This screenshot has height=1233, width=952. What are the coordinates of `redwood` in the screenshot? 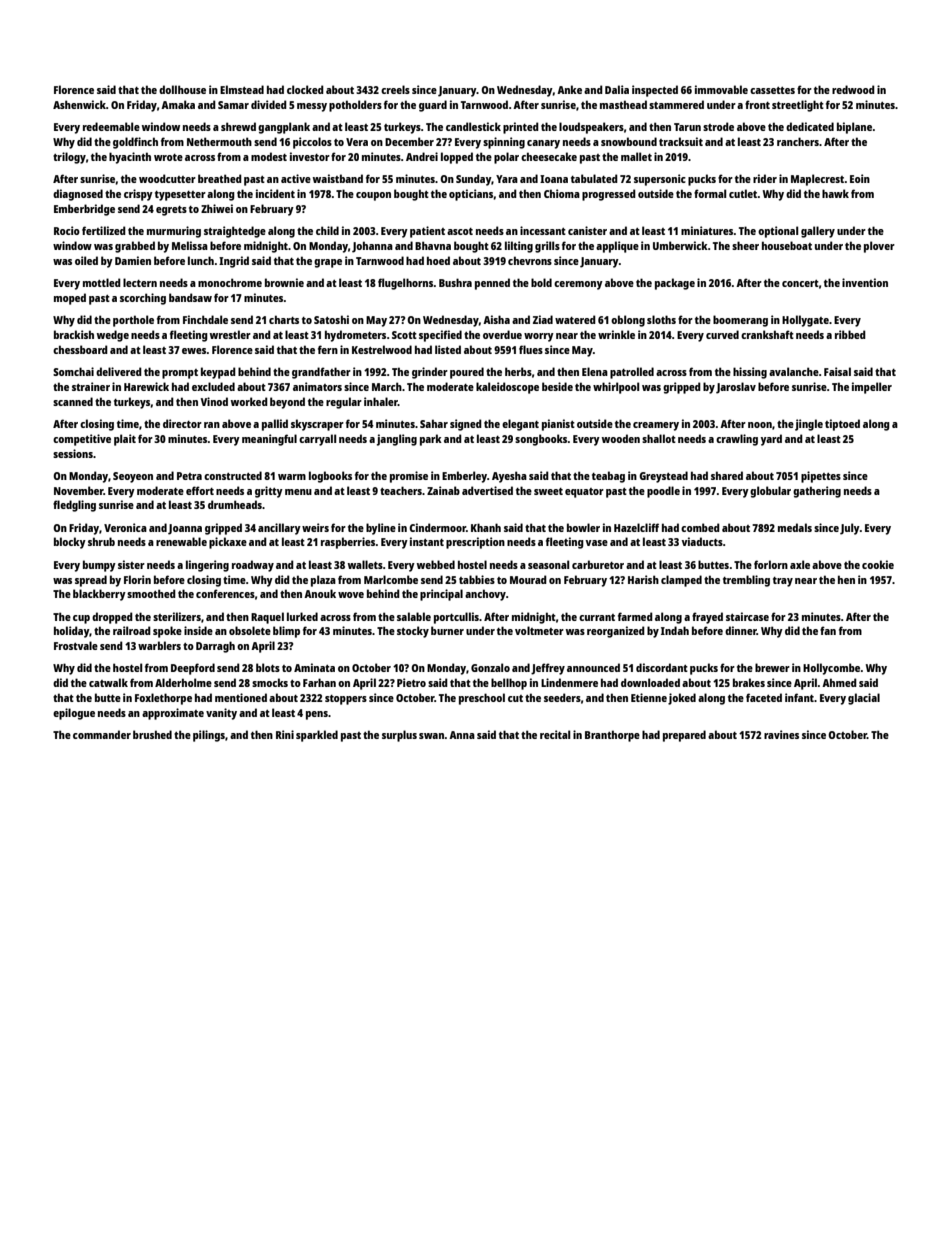 It's located at (853, 89).
